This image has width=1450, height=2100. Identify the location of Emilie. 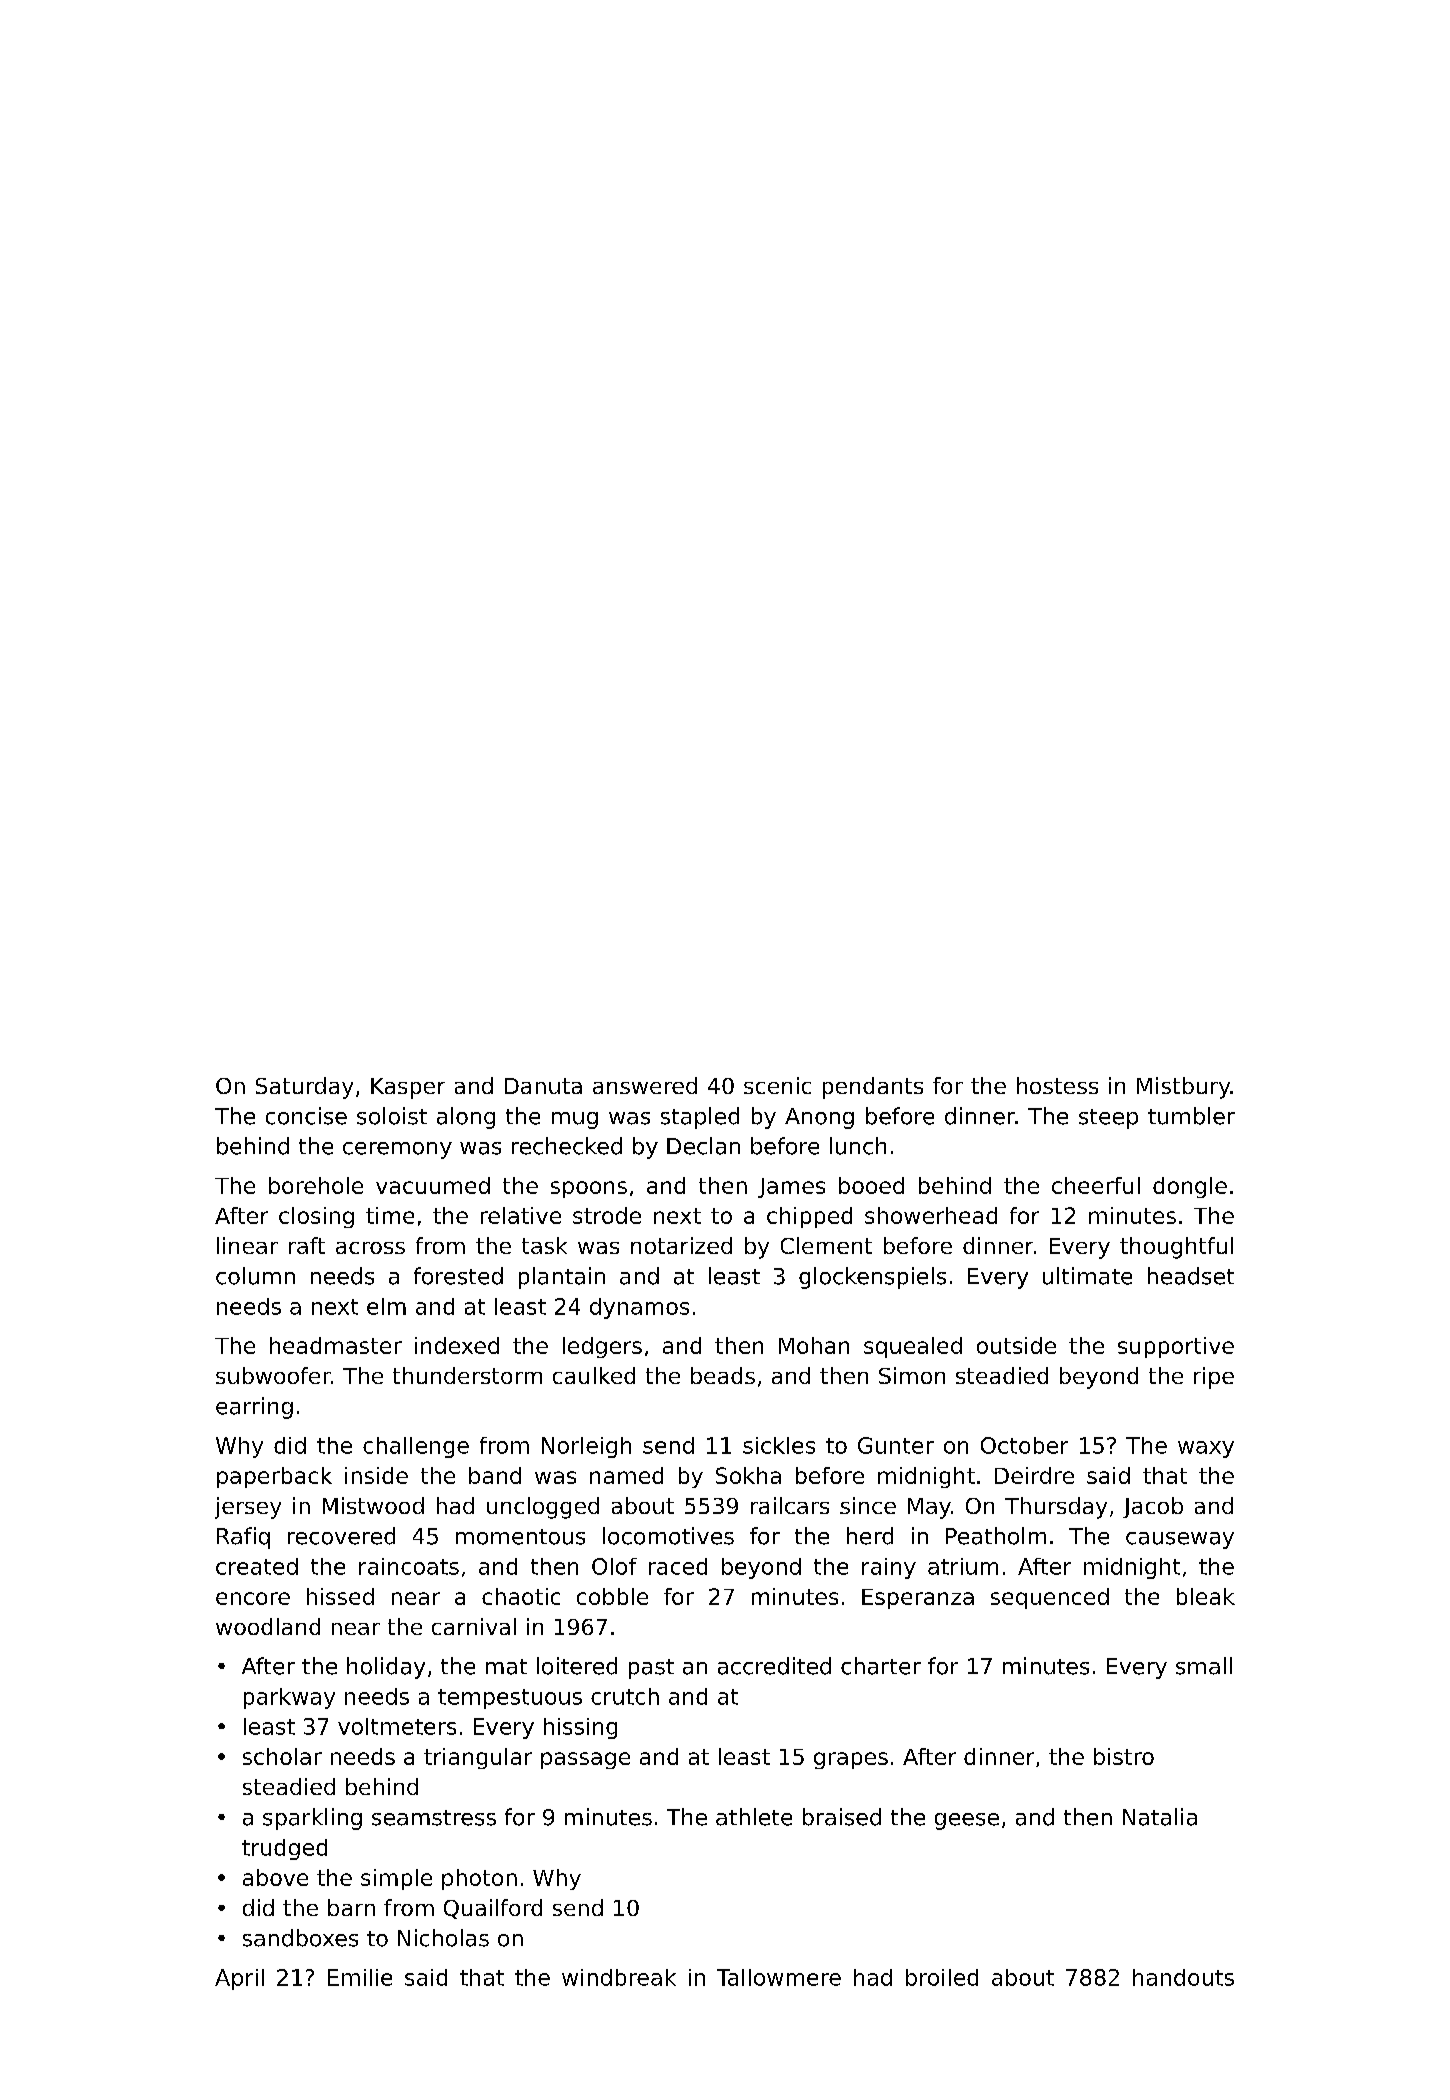
(360, 1977).
